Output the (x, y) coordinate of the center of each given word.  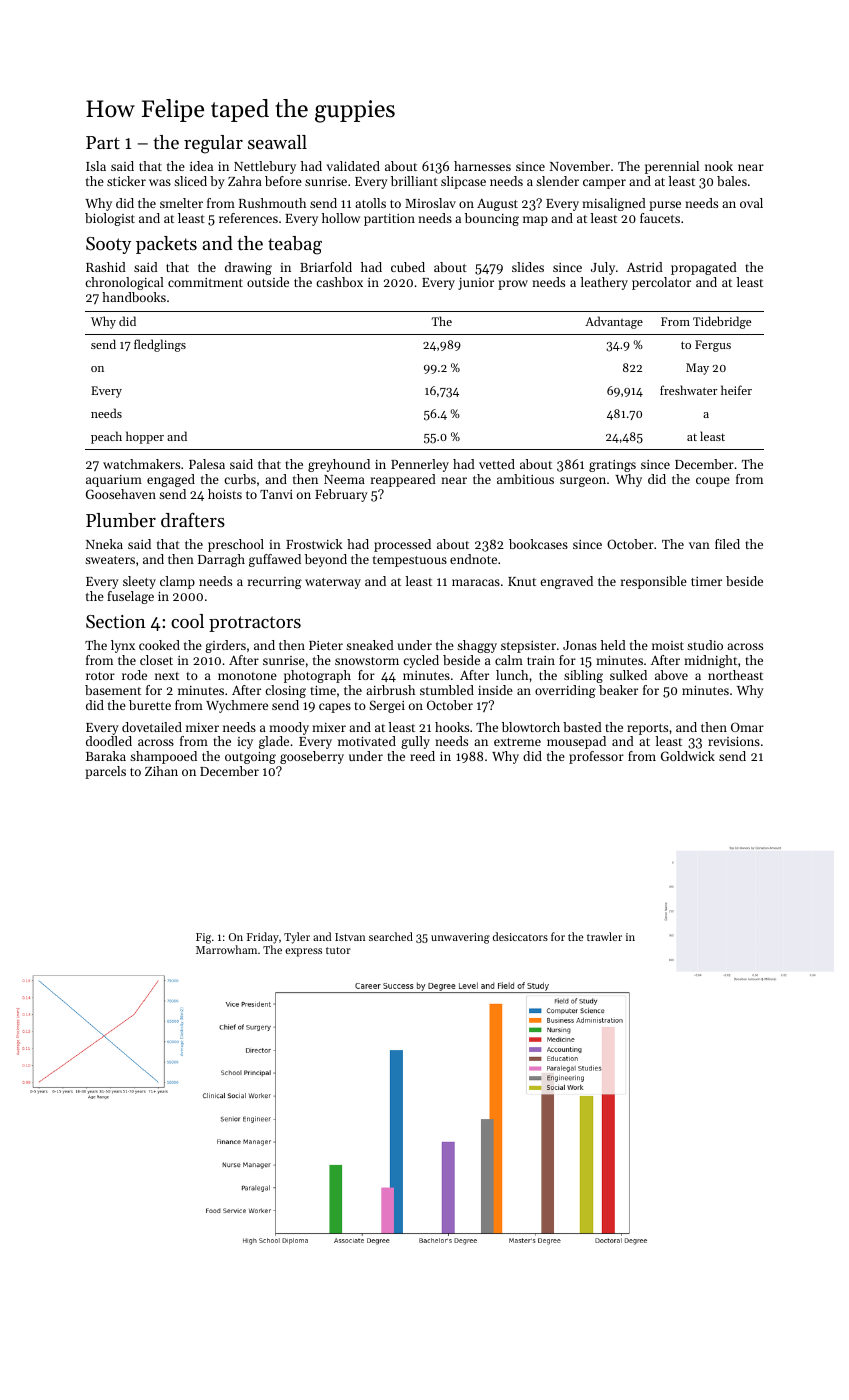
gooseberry (312, 757)
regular (213, 144)
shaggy (477, 646)
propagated (704, 268)
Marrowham (226, 949)
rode (134, 675)
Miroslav (430, 203)
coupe (713, 482)
